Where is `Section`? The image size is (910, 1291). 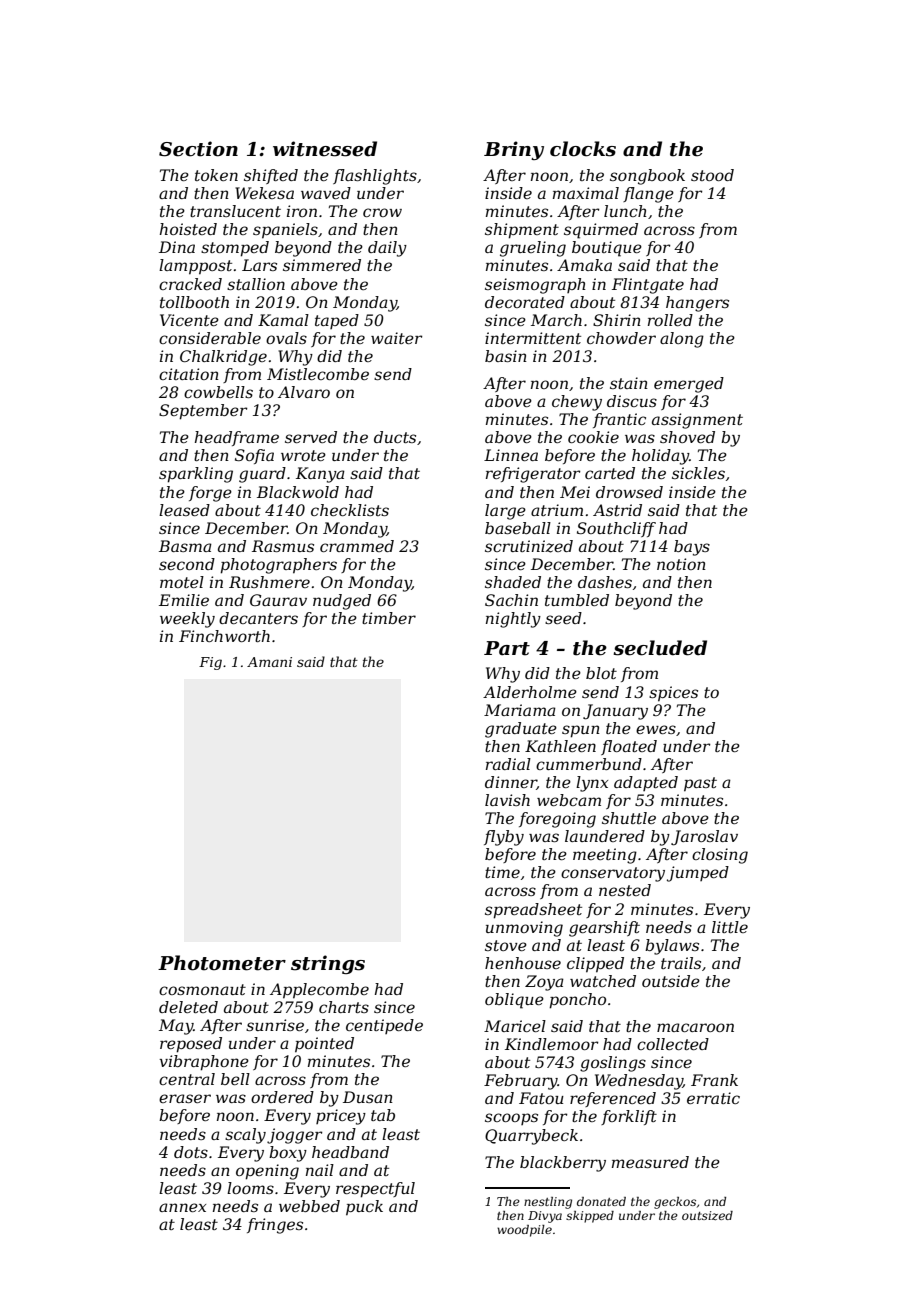
Section is located at coordinates (198, 149).
